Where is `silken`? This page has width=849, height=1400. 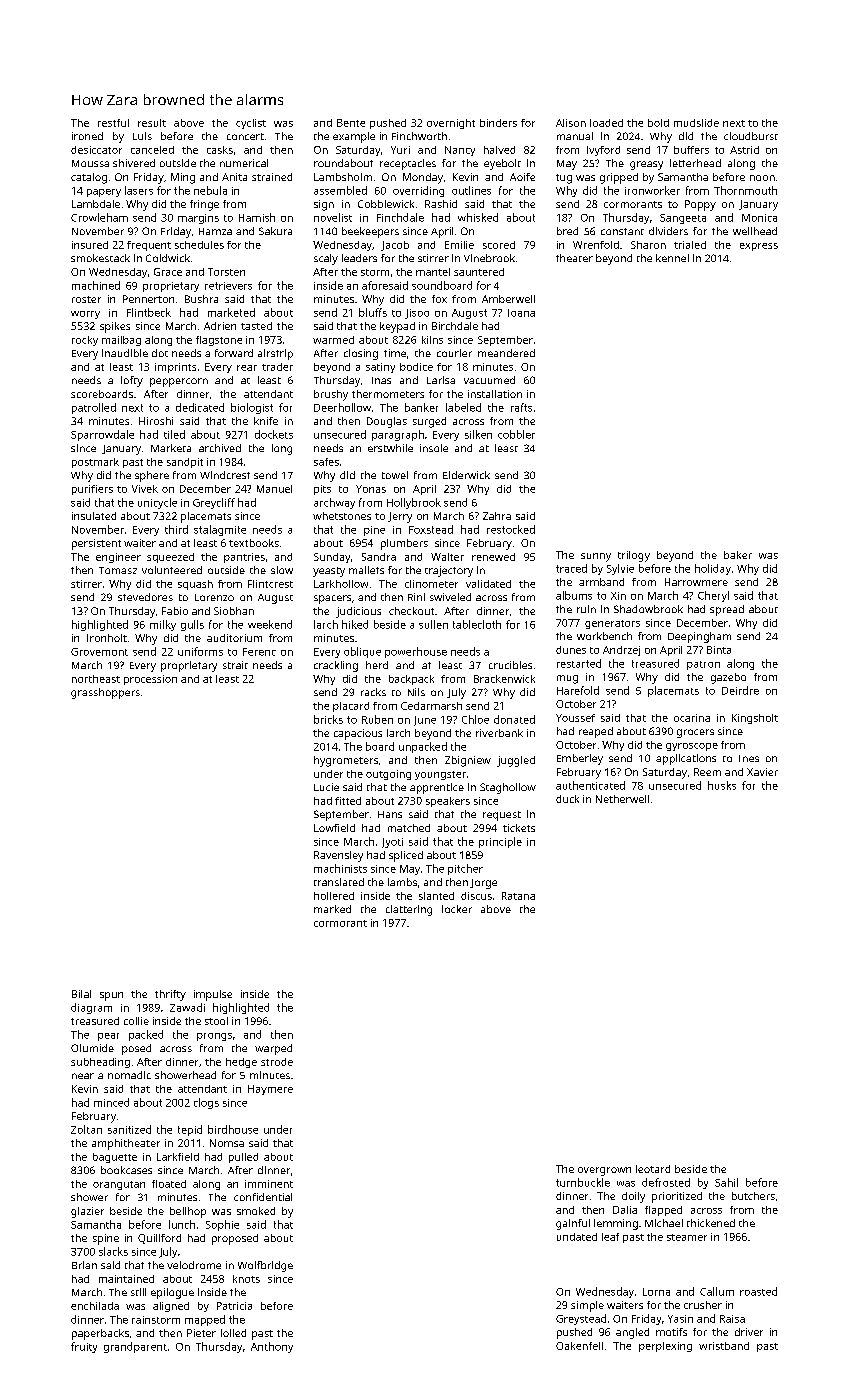
silken is located at coordinates (478, 434).
